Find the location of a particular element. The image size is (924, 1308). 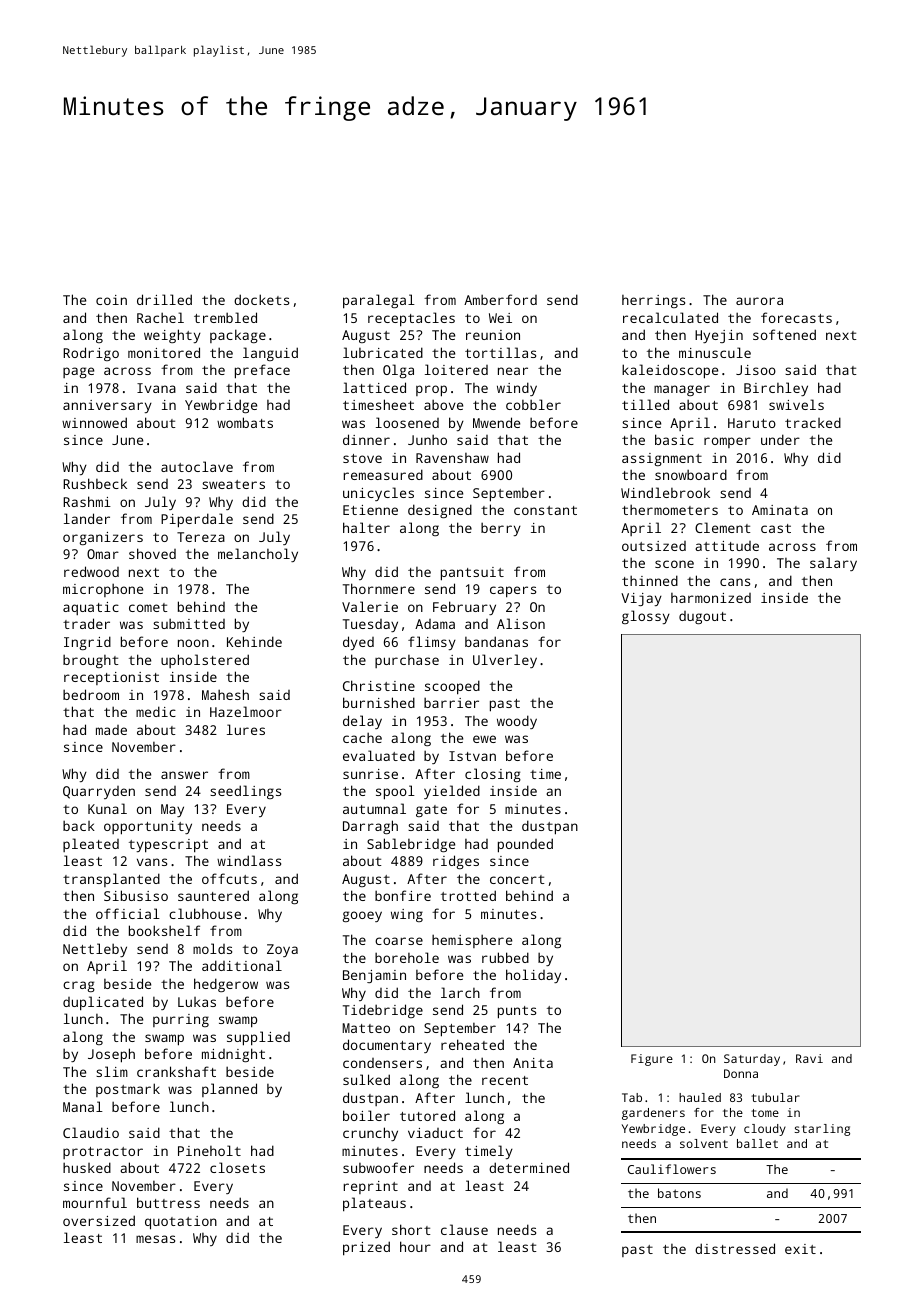

bookshelf is located at coordinates (164, 930).
